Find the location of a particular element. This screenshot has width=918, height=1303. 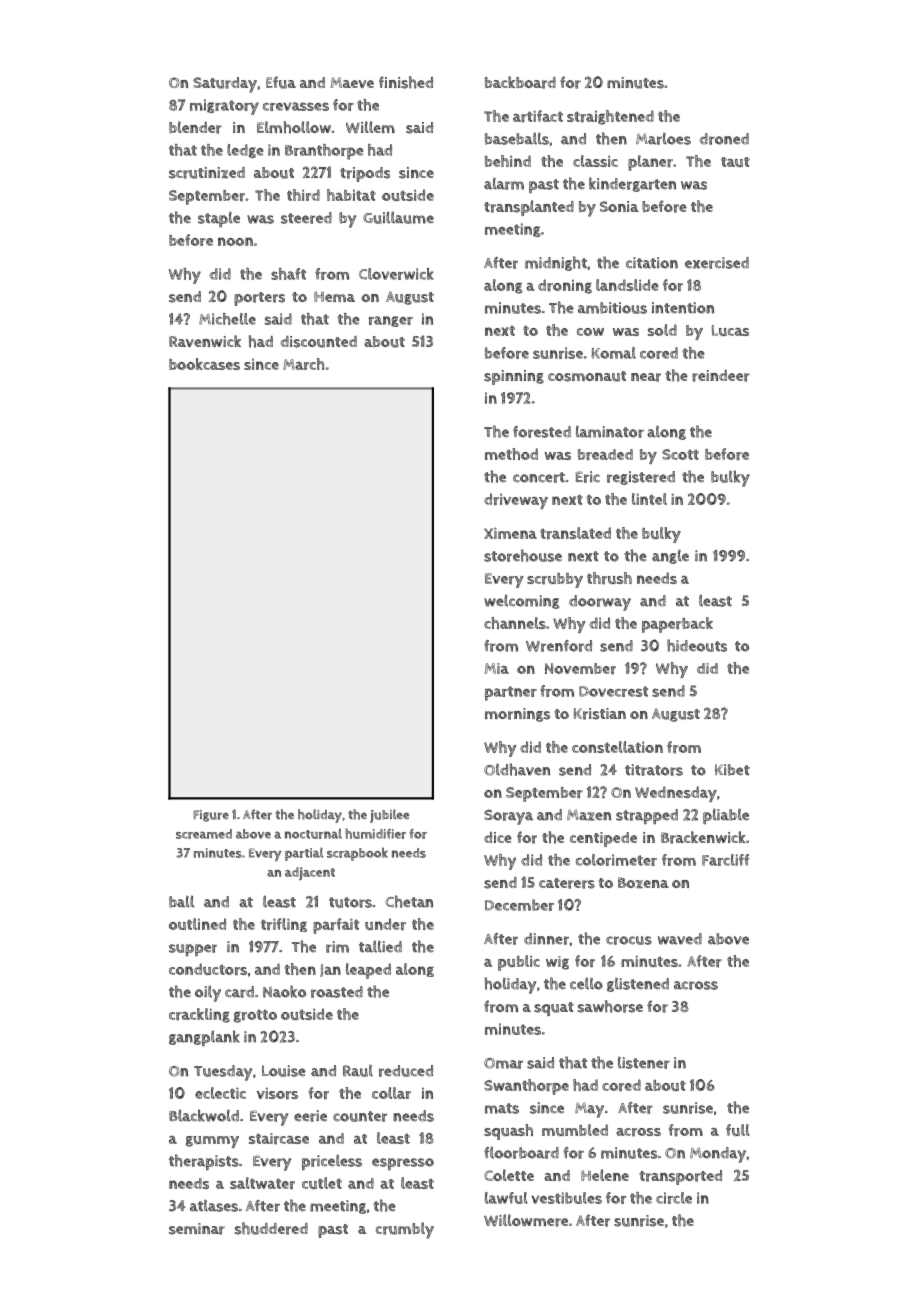

Swanthorpe is located at coordinates (526, 1087).
